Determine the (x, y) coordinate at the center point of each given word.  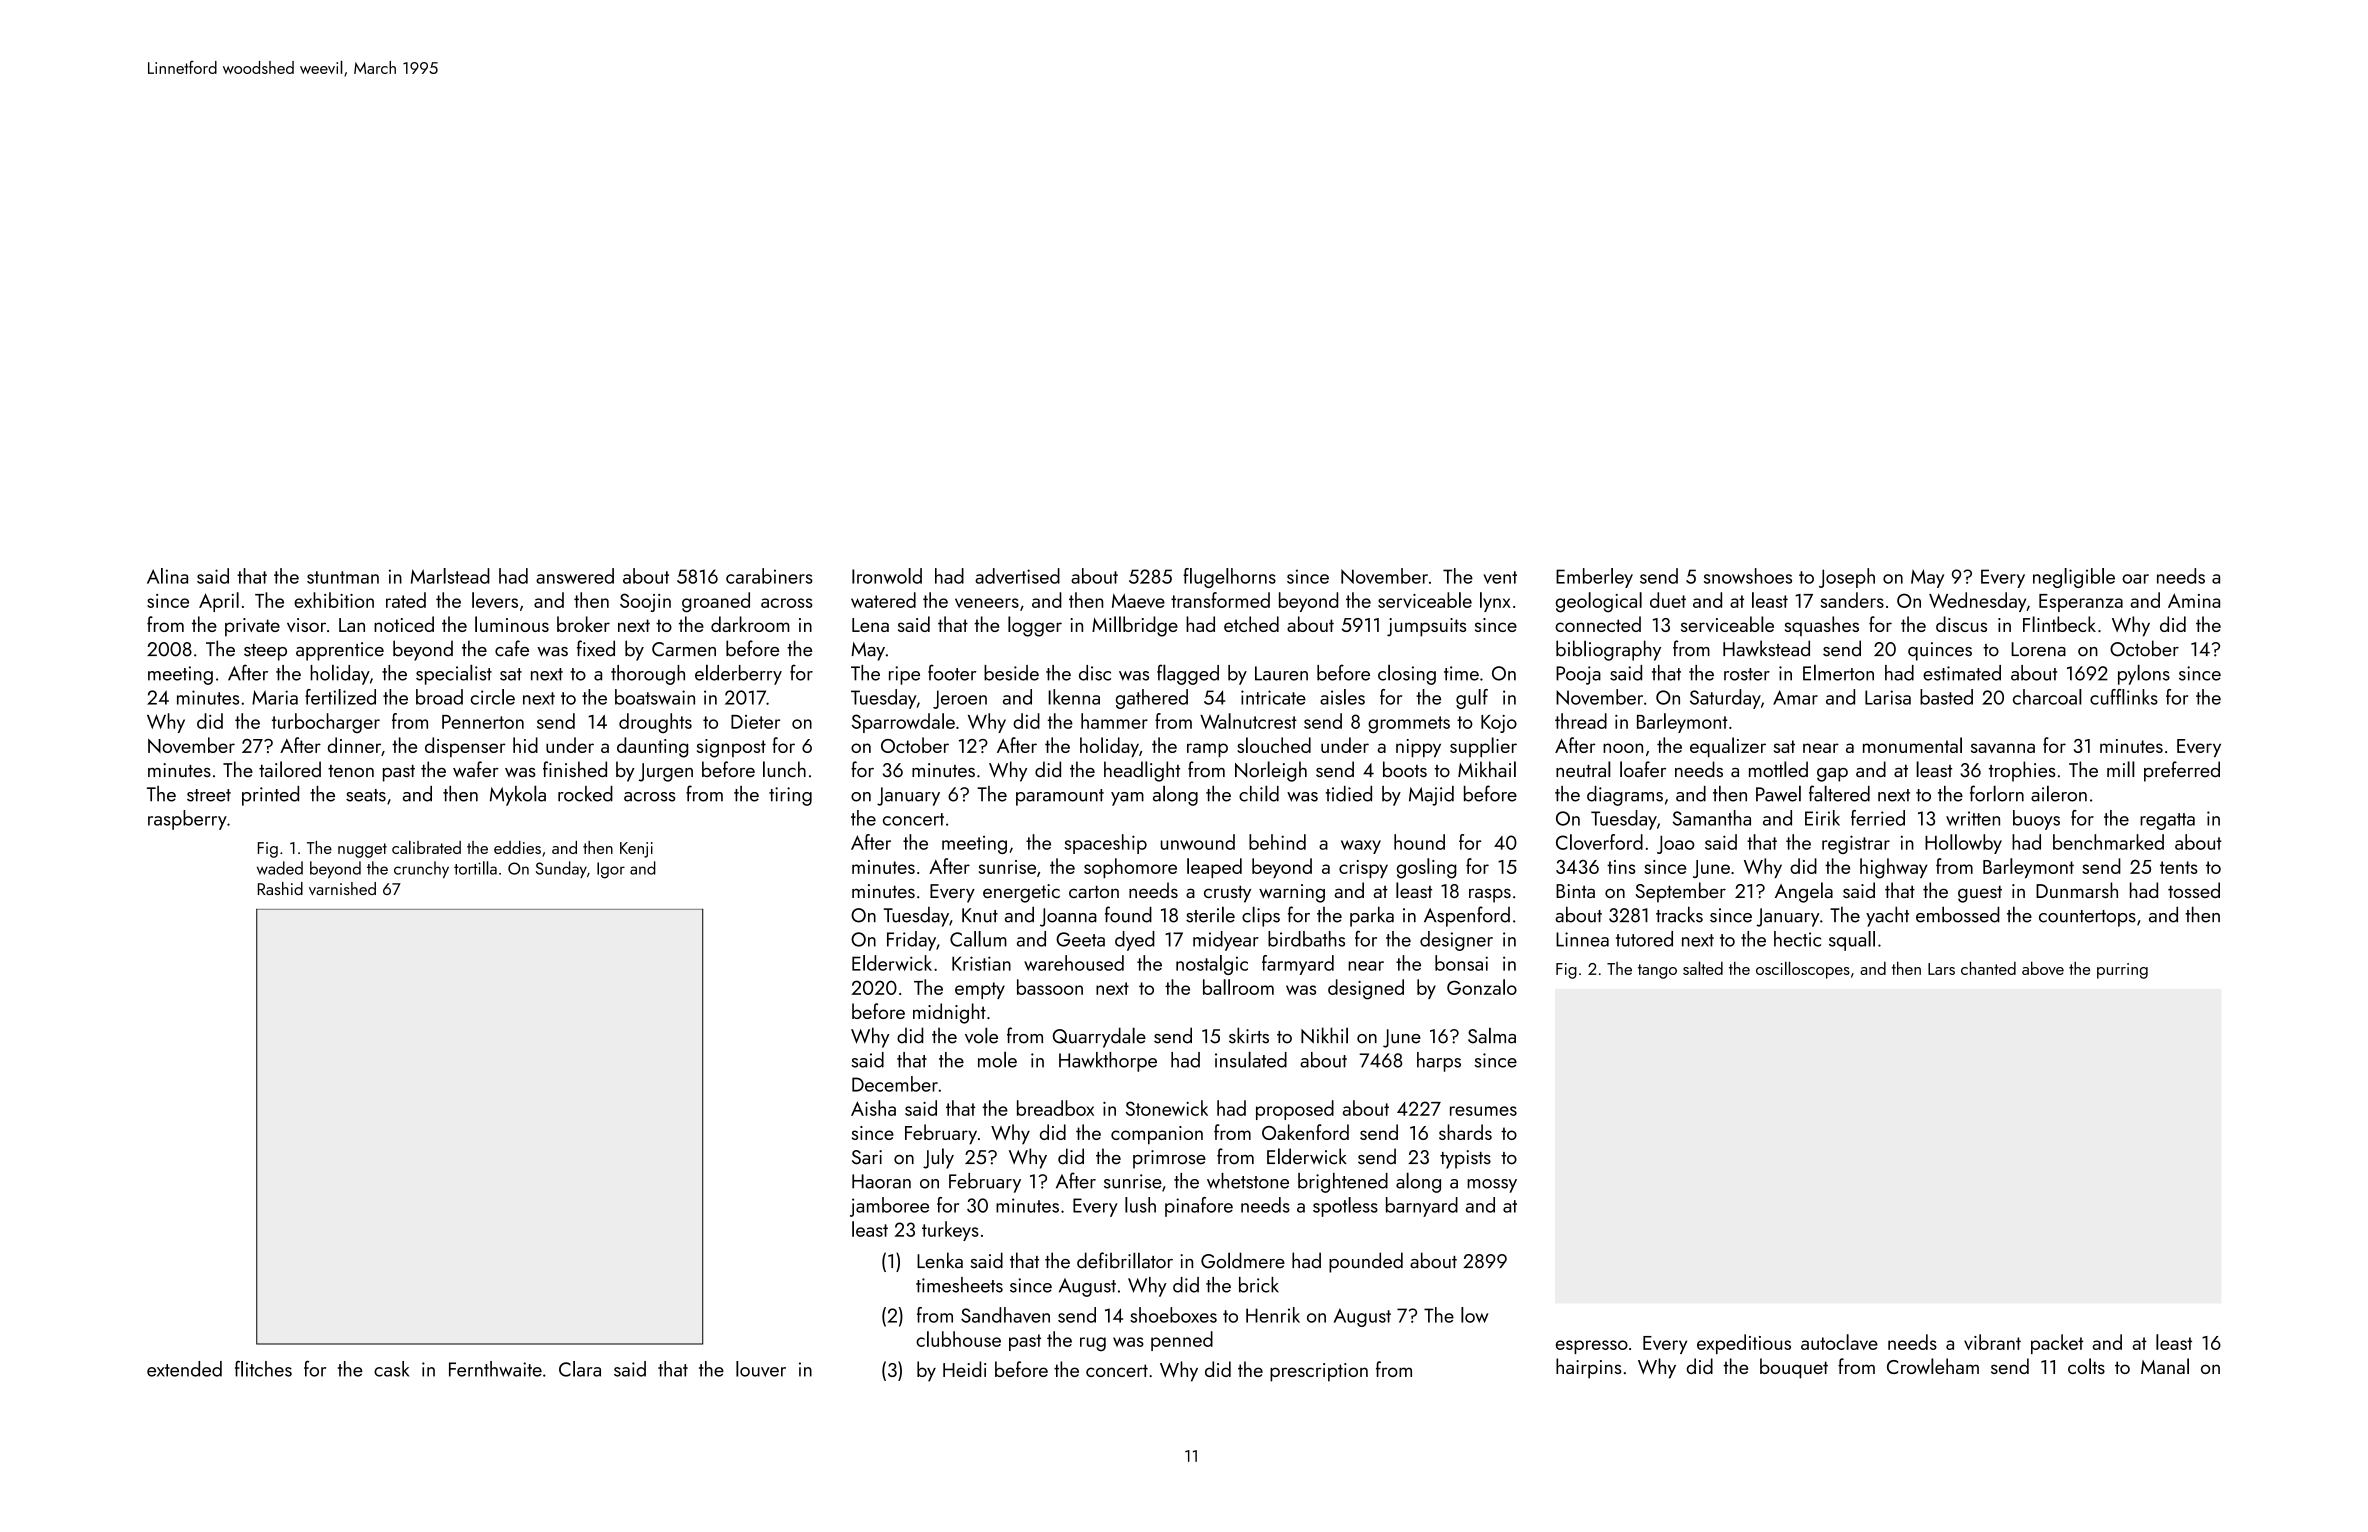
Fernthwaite (495, 1369)
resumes (1483, 1111)
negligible (2074, 578)
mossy (1492, 1186)
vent (1500, 577)
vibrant (1992, 1342)
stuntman (343, 577)
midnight (949, 1013)
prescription (1319, 1372)
